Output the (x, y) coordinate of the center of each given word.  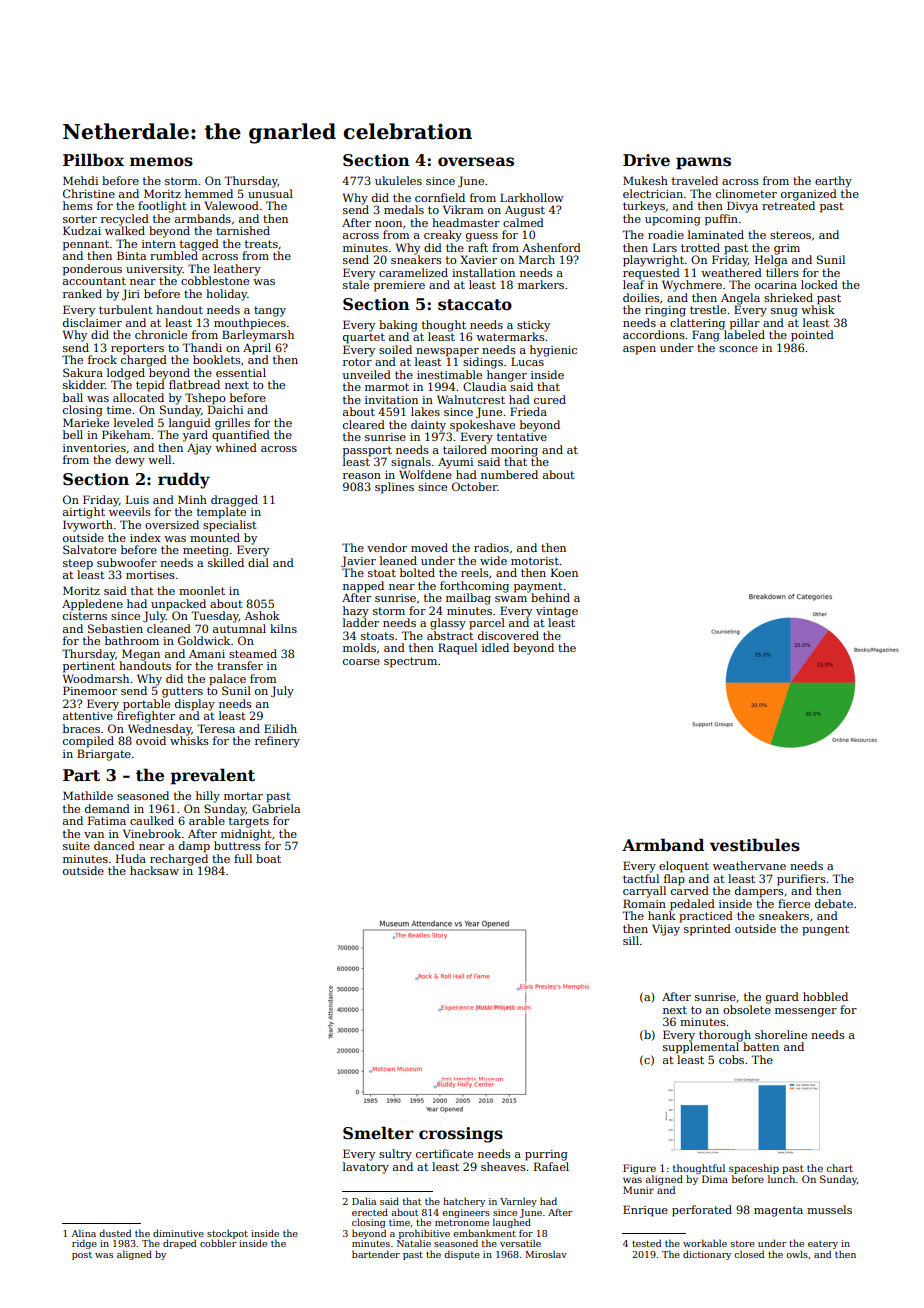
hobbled (825, 996)
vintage (557, 612)
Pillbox (93, 159)
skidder (84, 384)
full (243, 858)
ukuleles (398, 180)
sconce (738, 349)
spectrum (410, 662)
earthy (833, 182)
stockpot (227, 1234)
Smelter (378, 1133)
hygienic (553, 351)
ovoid (151, 740)
